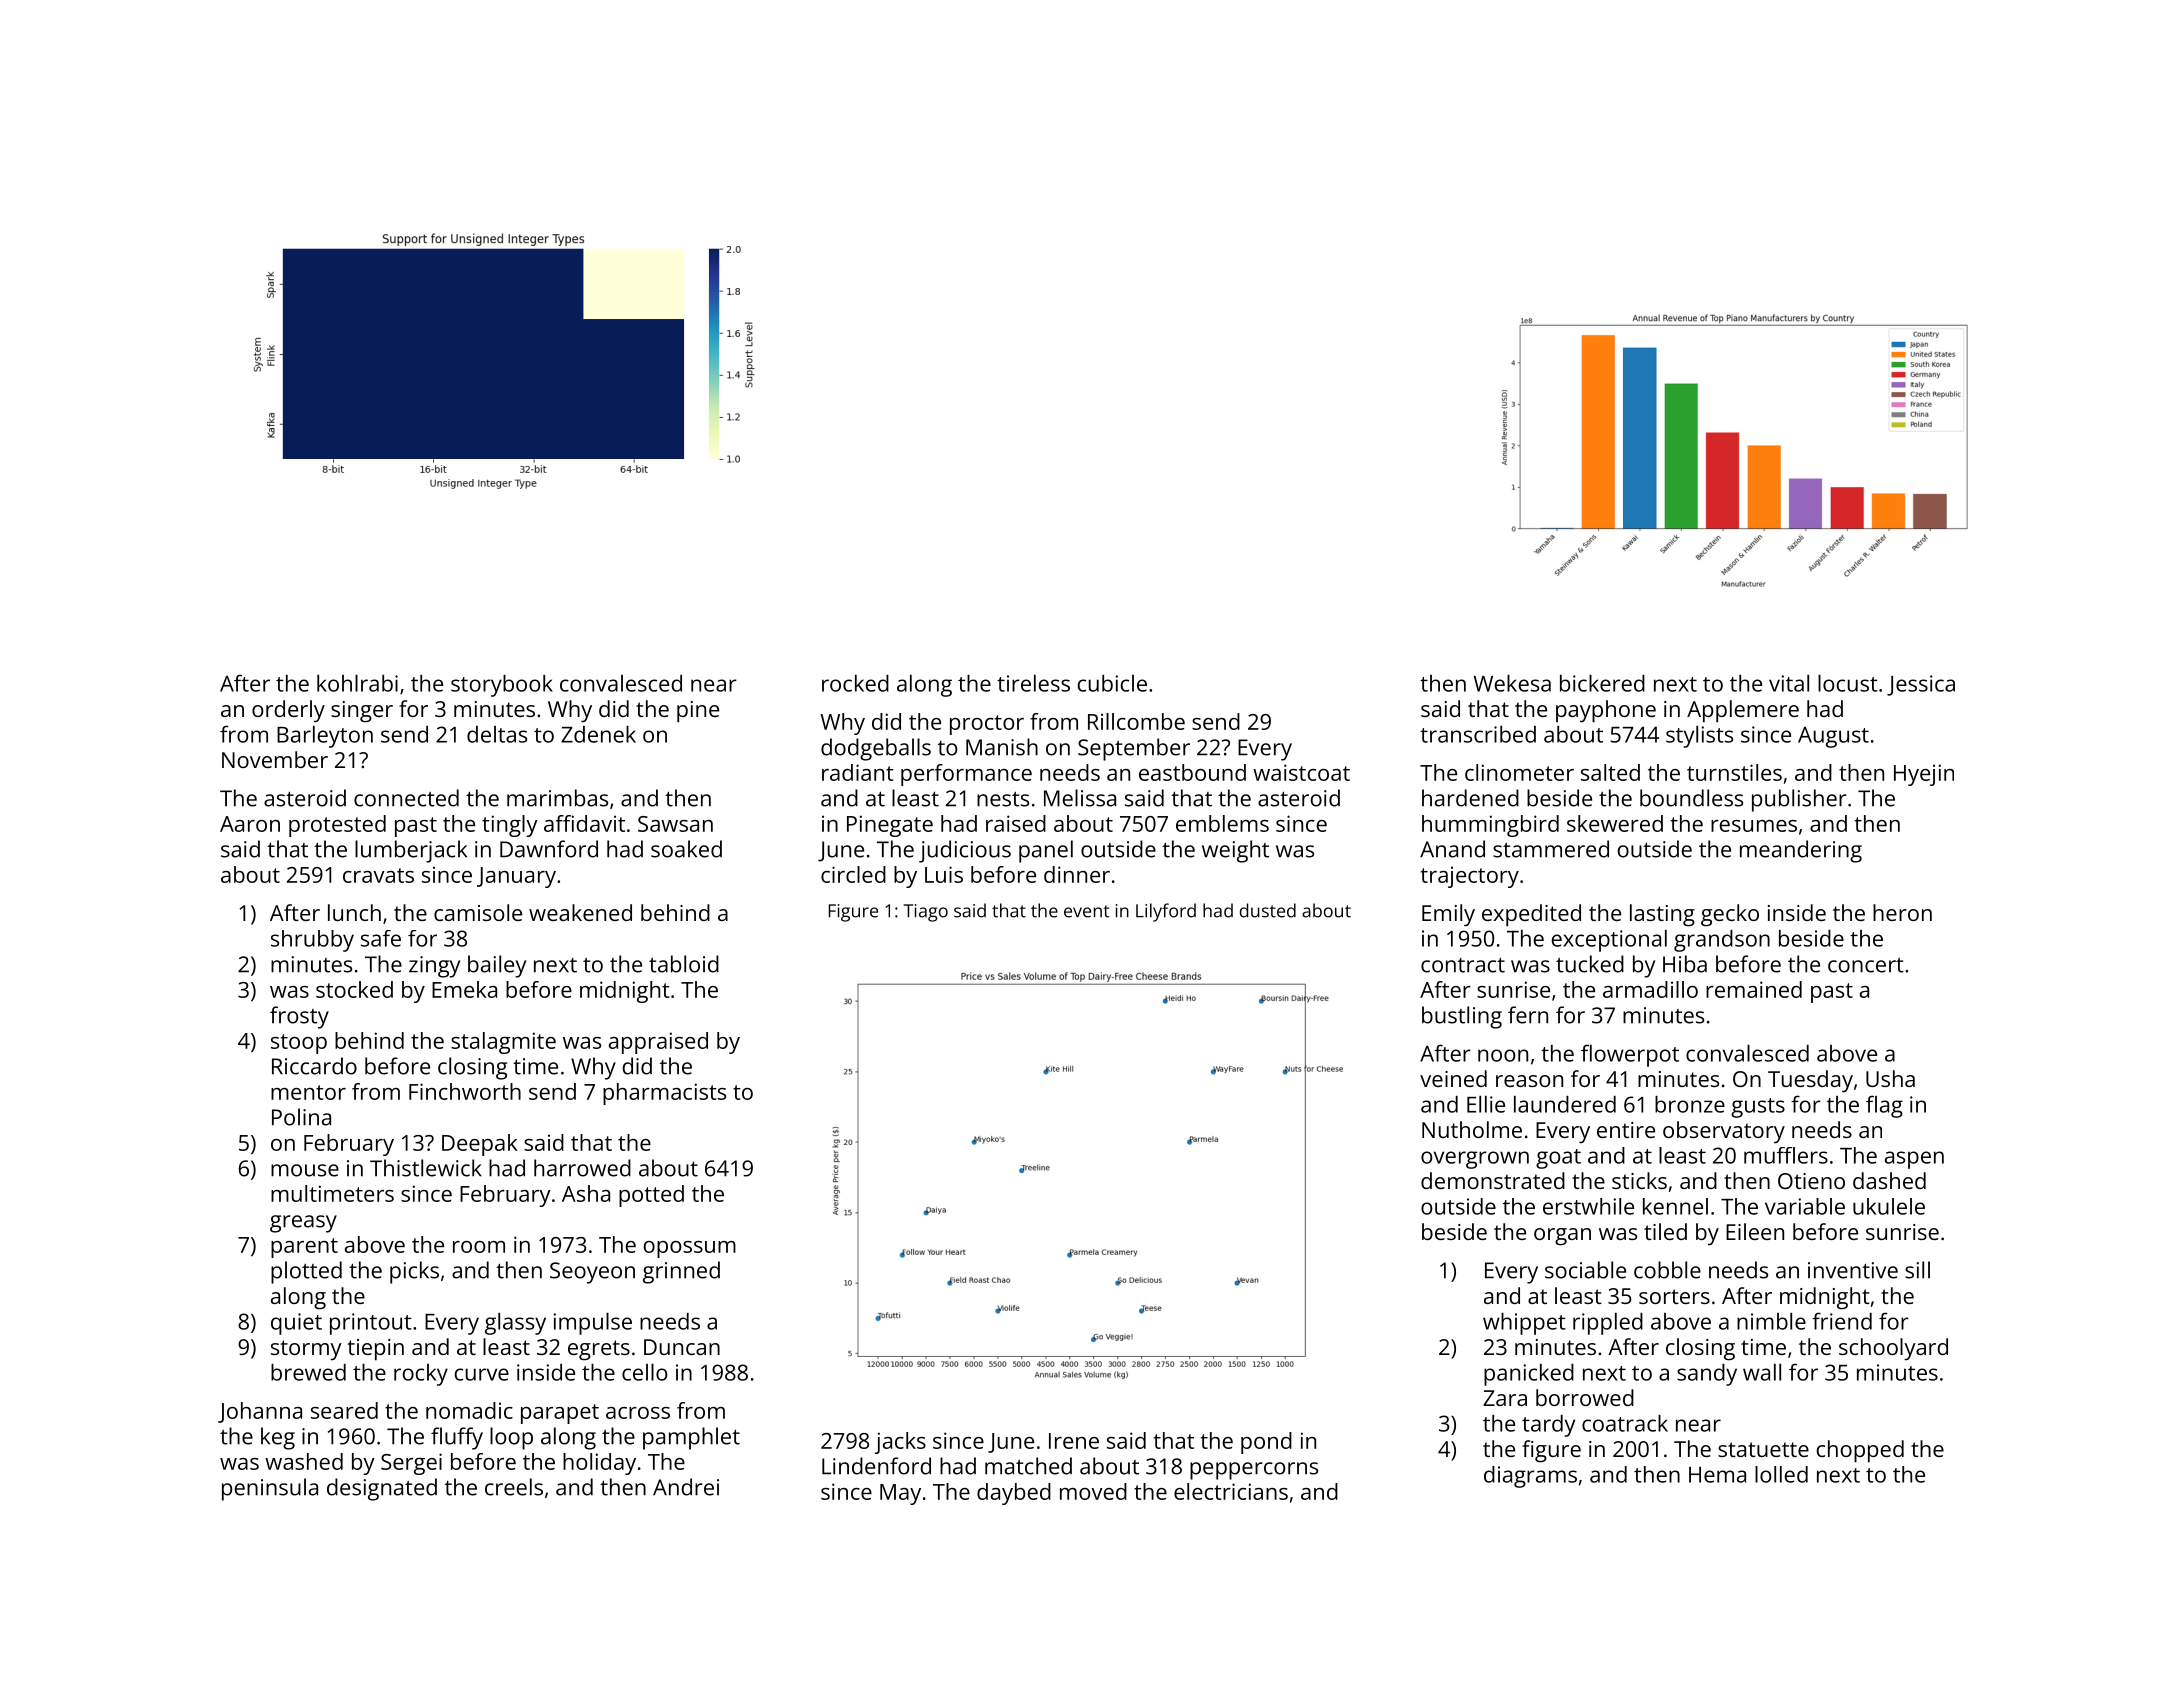 The height and width of the screenshot is (1683, 2178). Describe the element at coordinates (926, 913) in the screenshot. I see `Tiago` at that location.
